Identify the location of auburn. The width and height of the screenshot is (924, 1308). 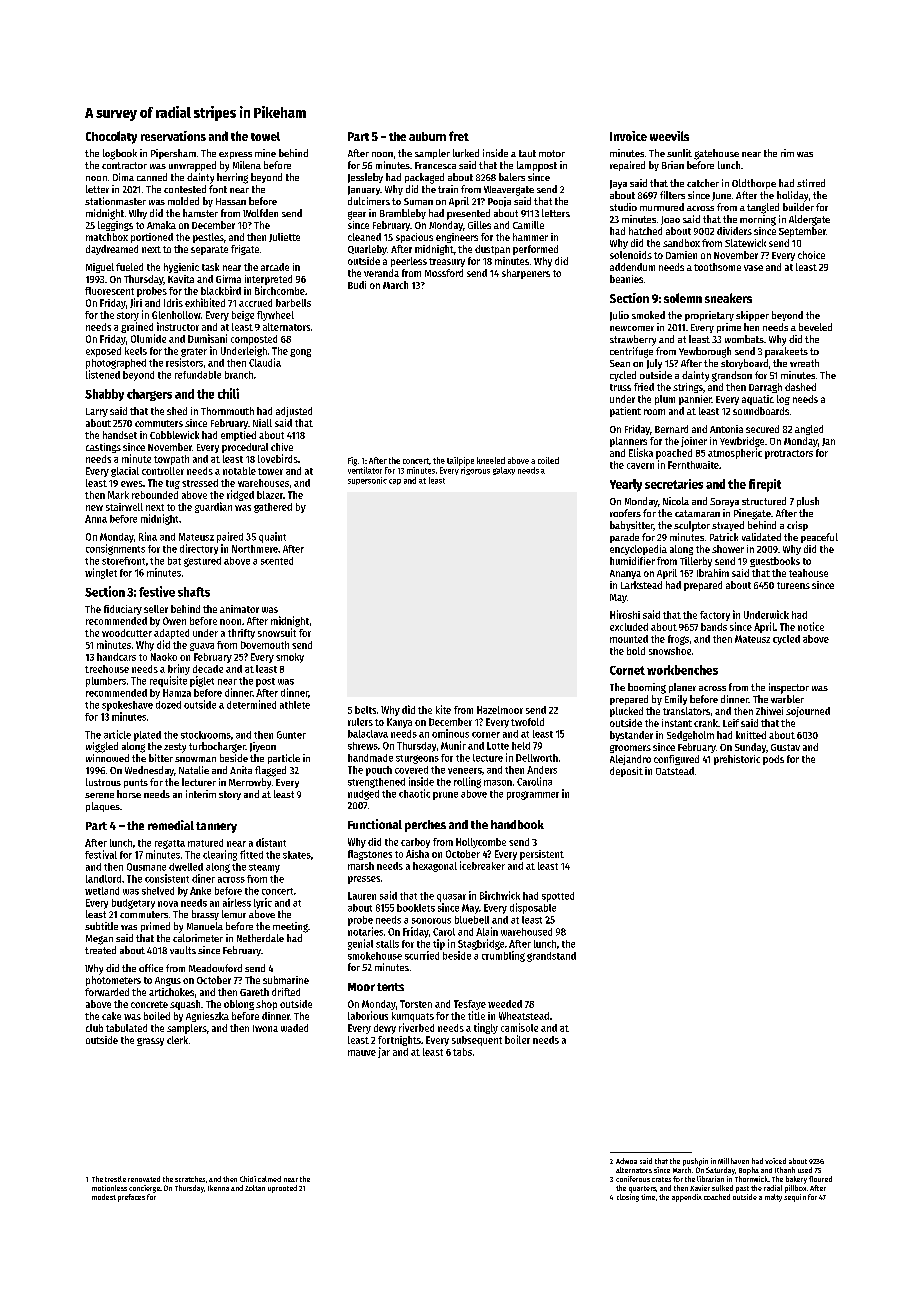
(427, 136).
